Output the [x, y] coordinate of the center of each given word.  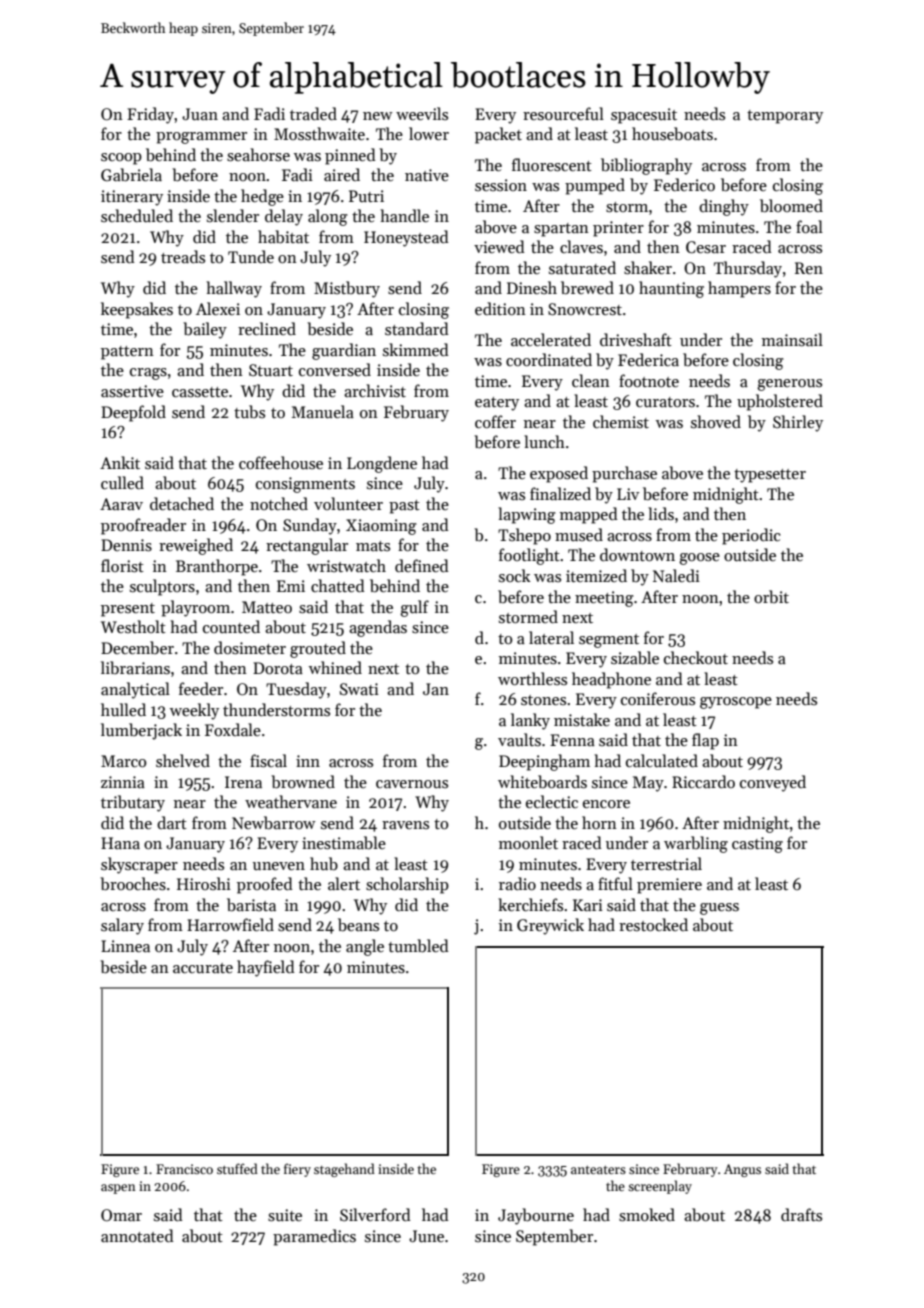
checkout [696, 657]
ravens [405, 825]
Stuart [271, 370]
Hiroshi [204, 883]
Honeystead [406, 238]
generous [789, 385]
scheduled [137, 215]
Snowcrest [585, 309]
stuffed [237, 1168]
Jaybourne [536, 1216]
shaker [648, 268]
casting [757, 845]
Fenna [572, 740]
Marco [123, 761]
